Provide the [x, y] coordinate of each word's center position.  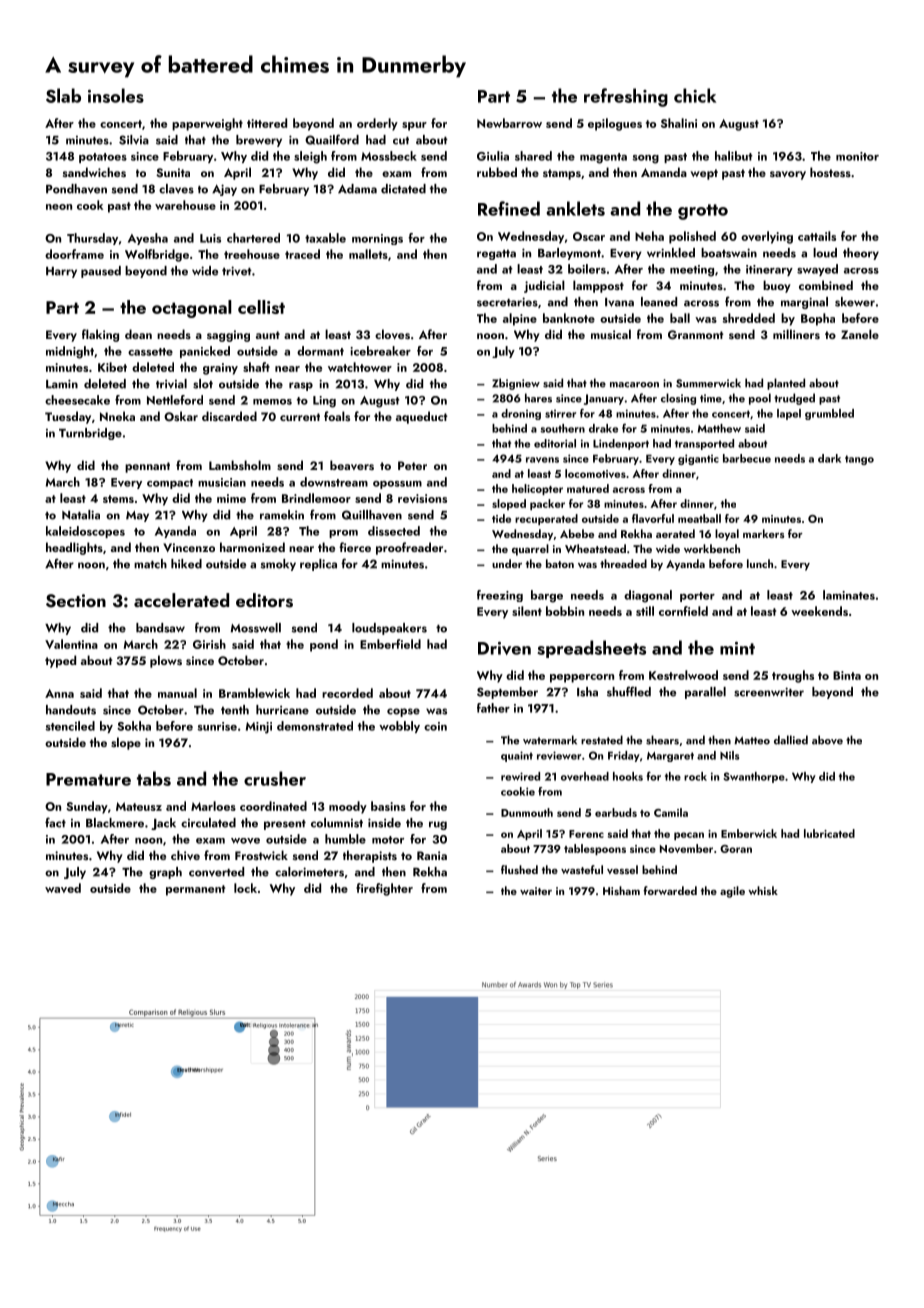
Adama [357, 189]
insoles [116, 95]
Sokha [134, 726]
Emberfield [390, 644]
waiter [536, 891]
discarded [229, 416]
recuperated [546, 519]
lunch [760, 563]
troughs [793, 676]
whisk [763, 890]
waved [63, 888]
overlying [767, 237]
